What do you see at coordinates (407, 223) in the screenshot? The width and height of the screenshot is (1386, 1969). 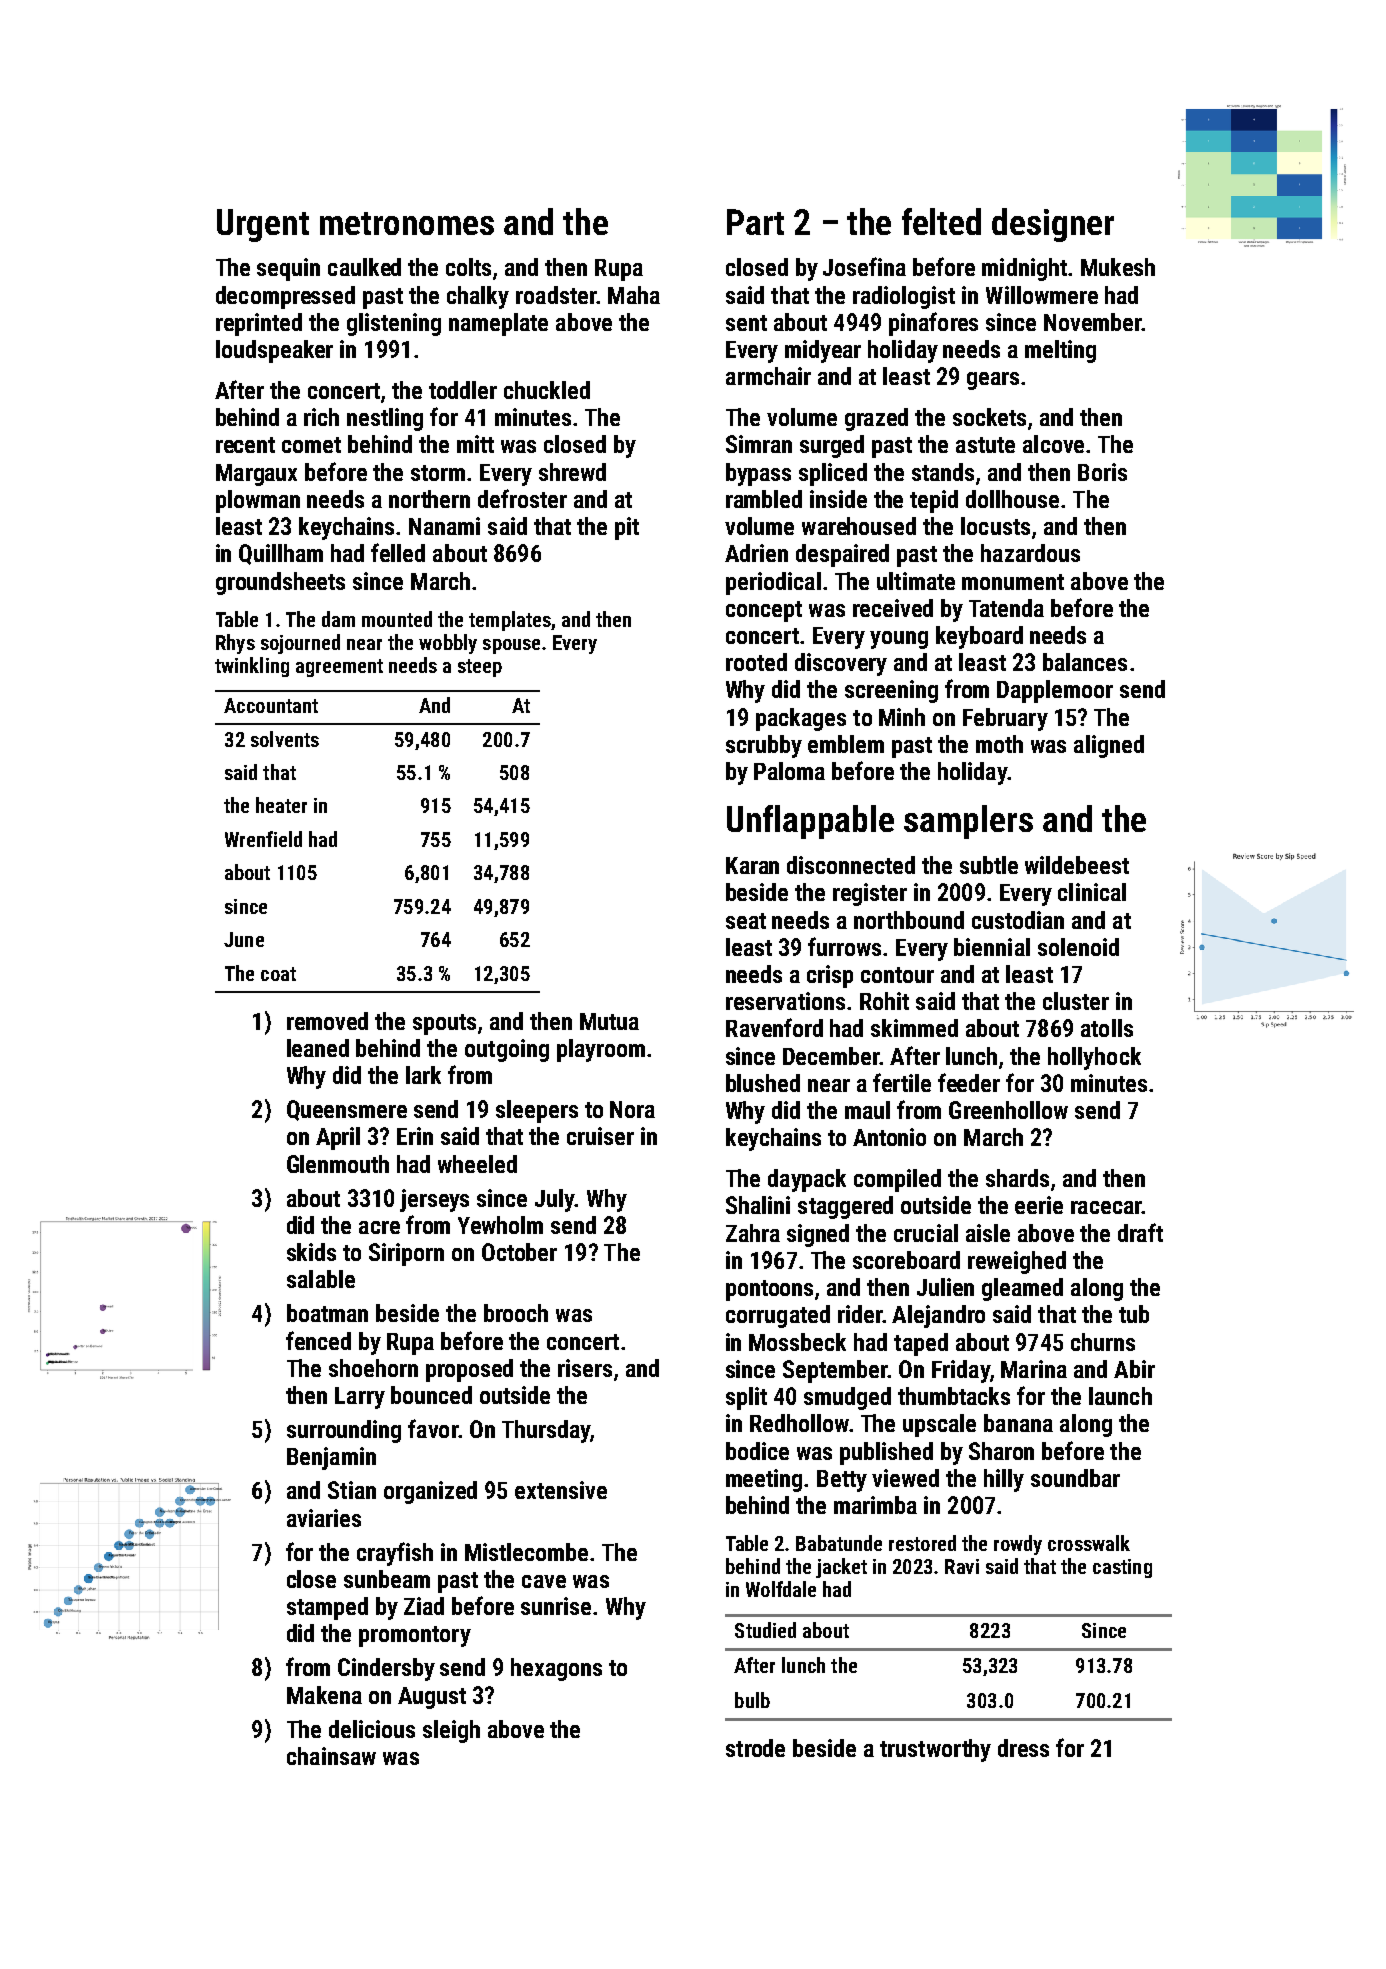 I see `metronomes` at bounding box center [407, 223].
